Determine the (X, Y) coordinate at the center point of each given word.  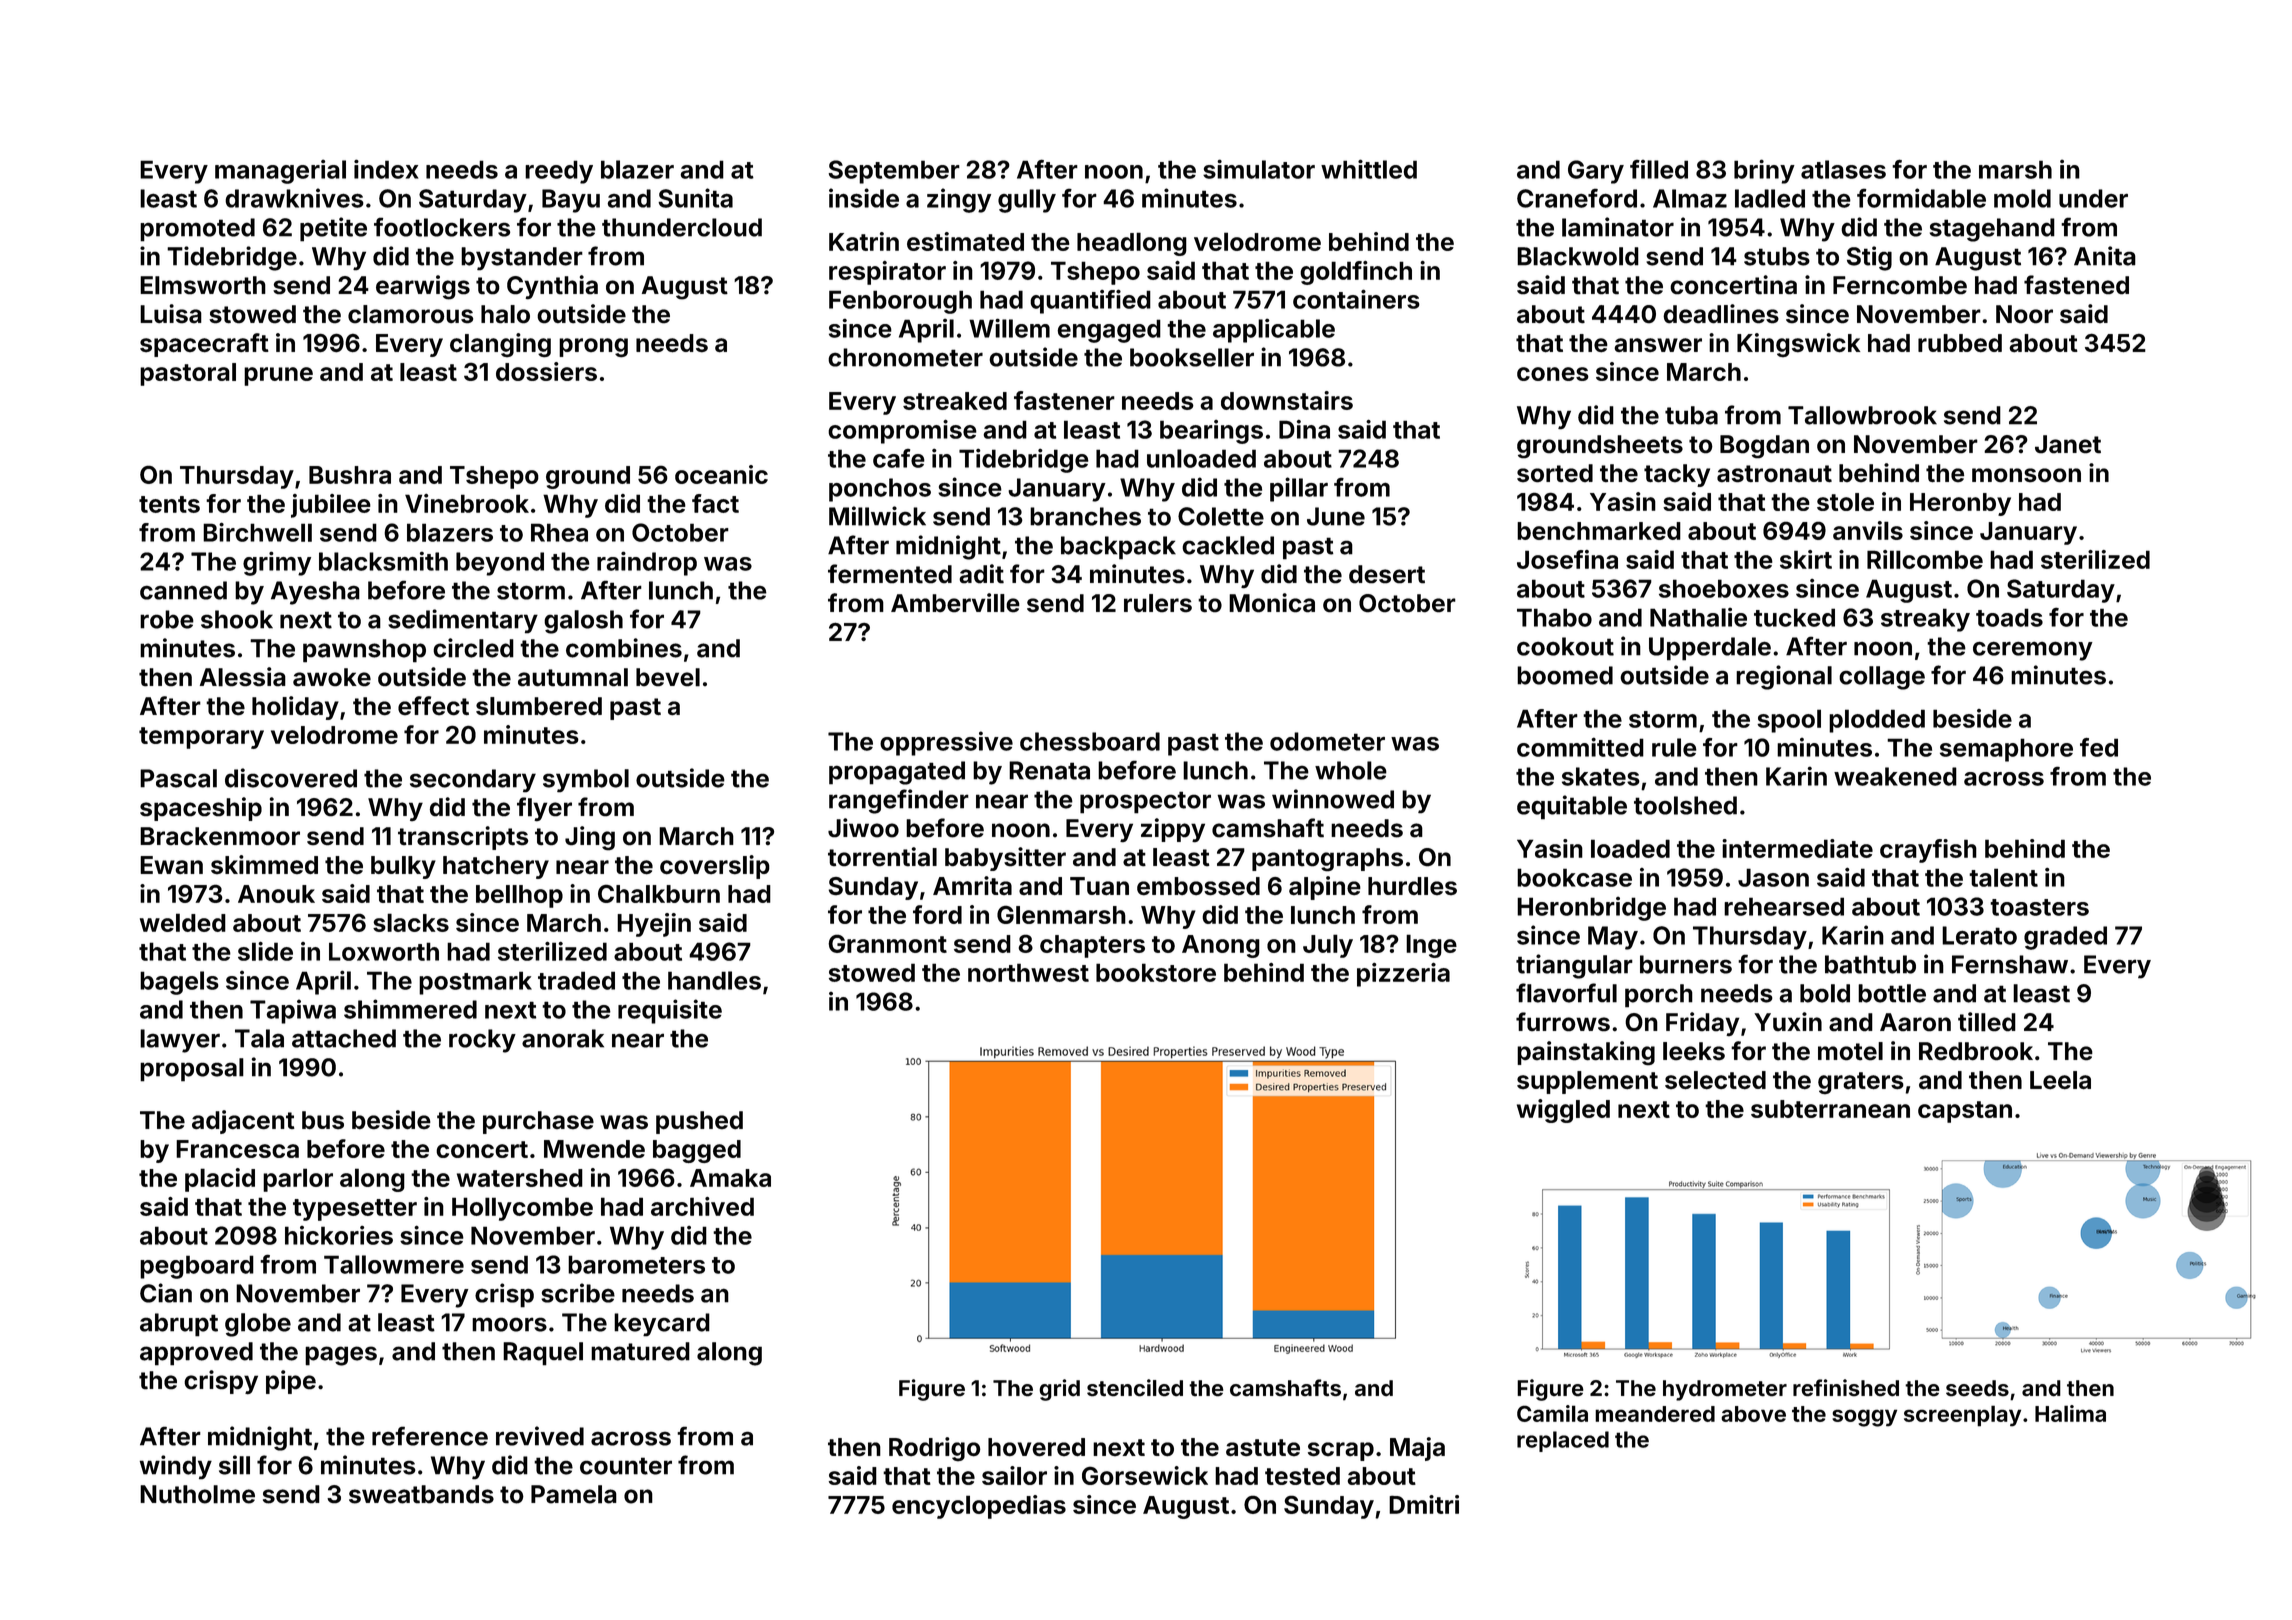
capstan (1965, 1112)
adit (981, 574)
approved (196, 1354)
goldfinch (1356, 273)
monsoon (2026, 475)
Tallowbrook (1862, 415)
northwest (1028, 972)
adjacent (243, 1122)
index (386, 169)
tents (169, 504)
